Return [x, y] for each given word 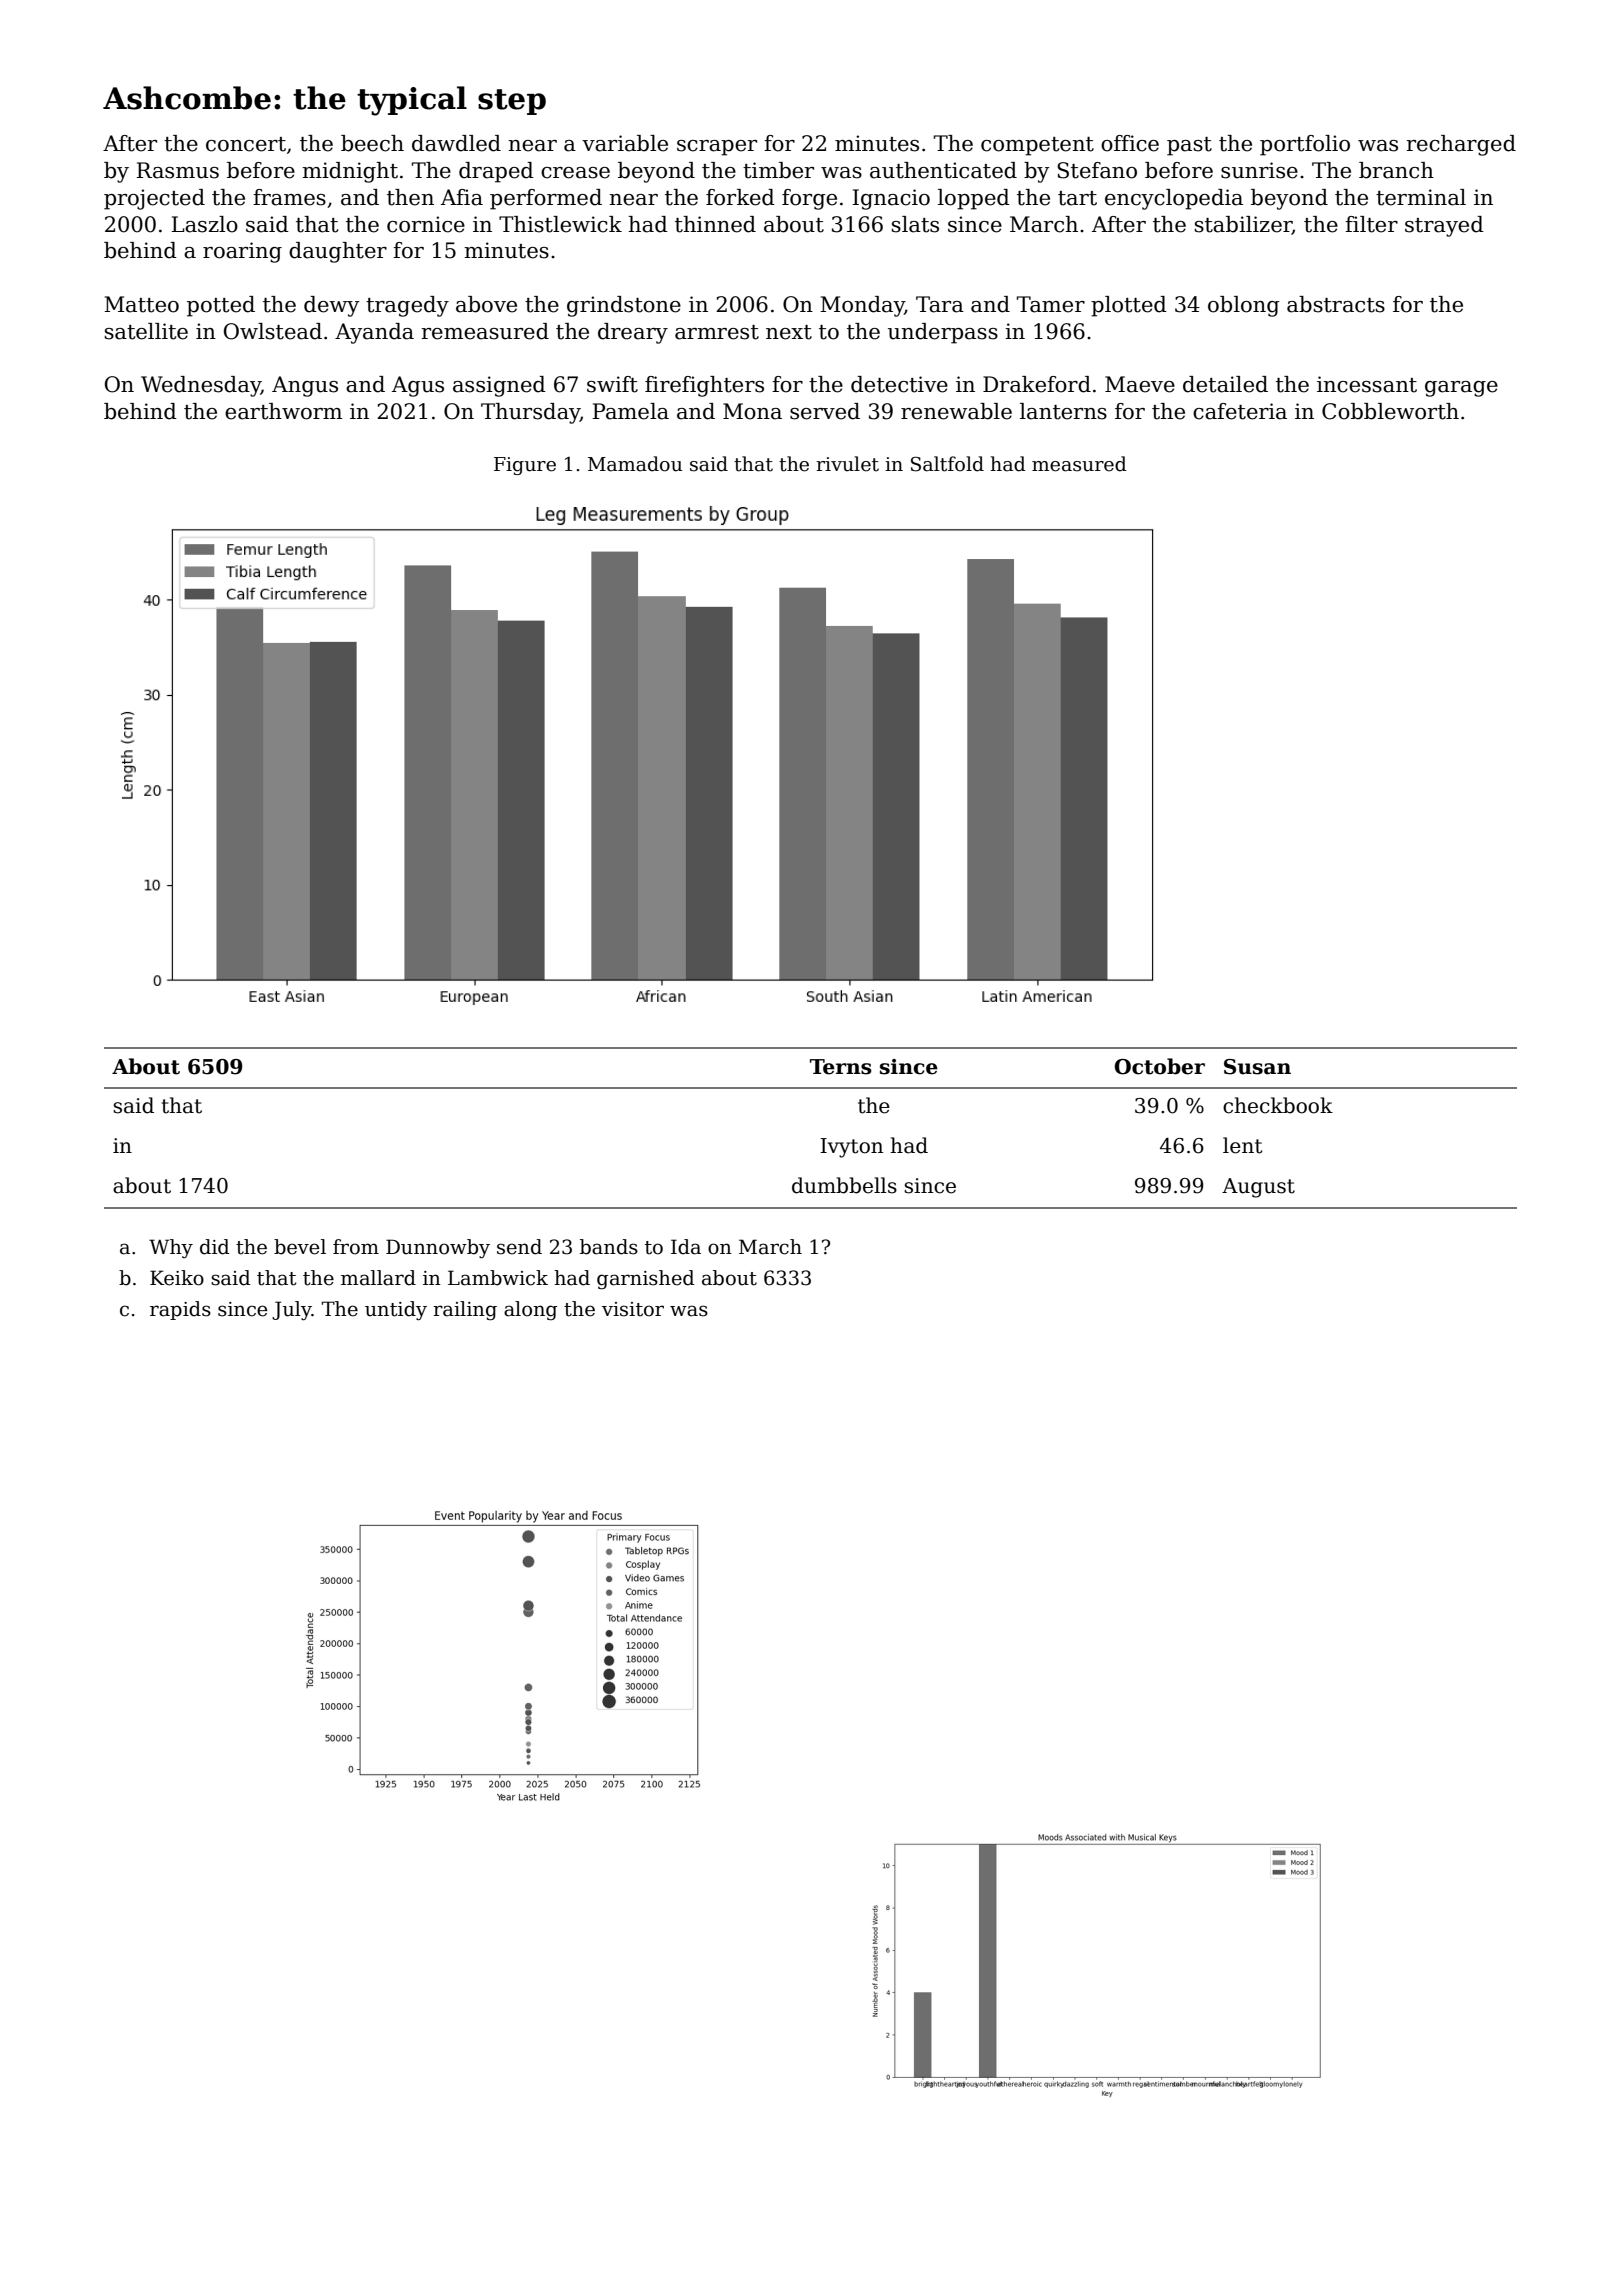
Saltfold [947, 464]
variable [625, 143]
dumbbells [844, 1185]
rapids [180, 1310]
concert [246, 144]
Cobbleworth [1390, 411]
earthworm [283, 411]
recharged [1461, 145]
